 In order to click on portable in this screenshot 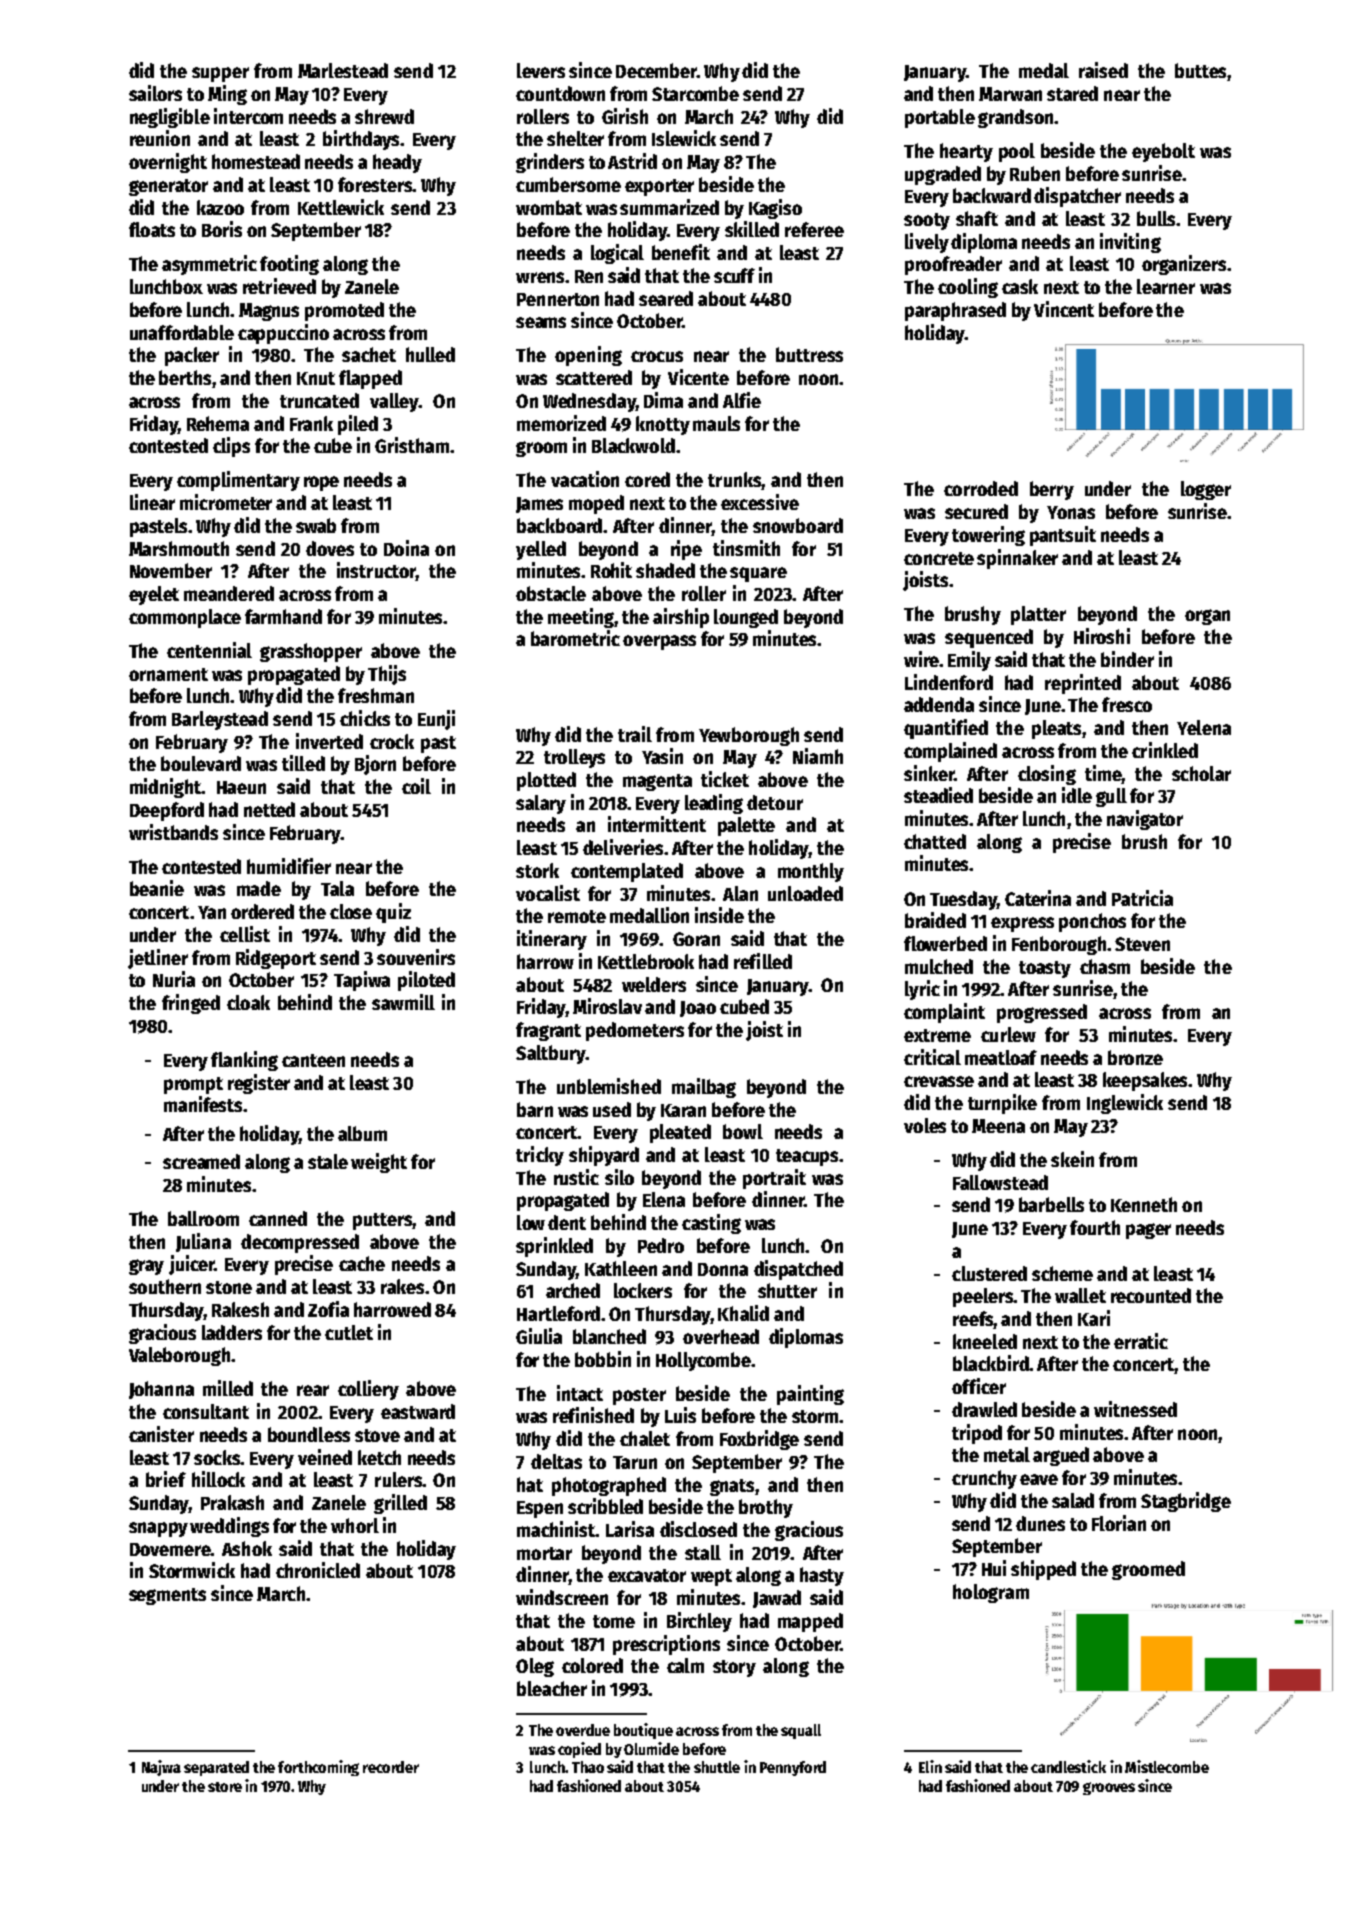, I will do `click(940, 118)`.
